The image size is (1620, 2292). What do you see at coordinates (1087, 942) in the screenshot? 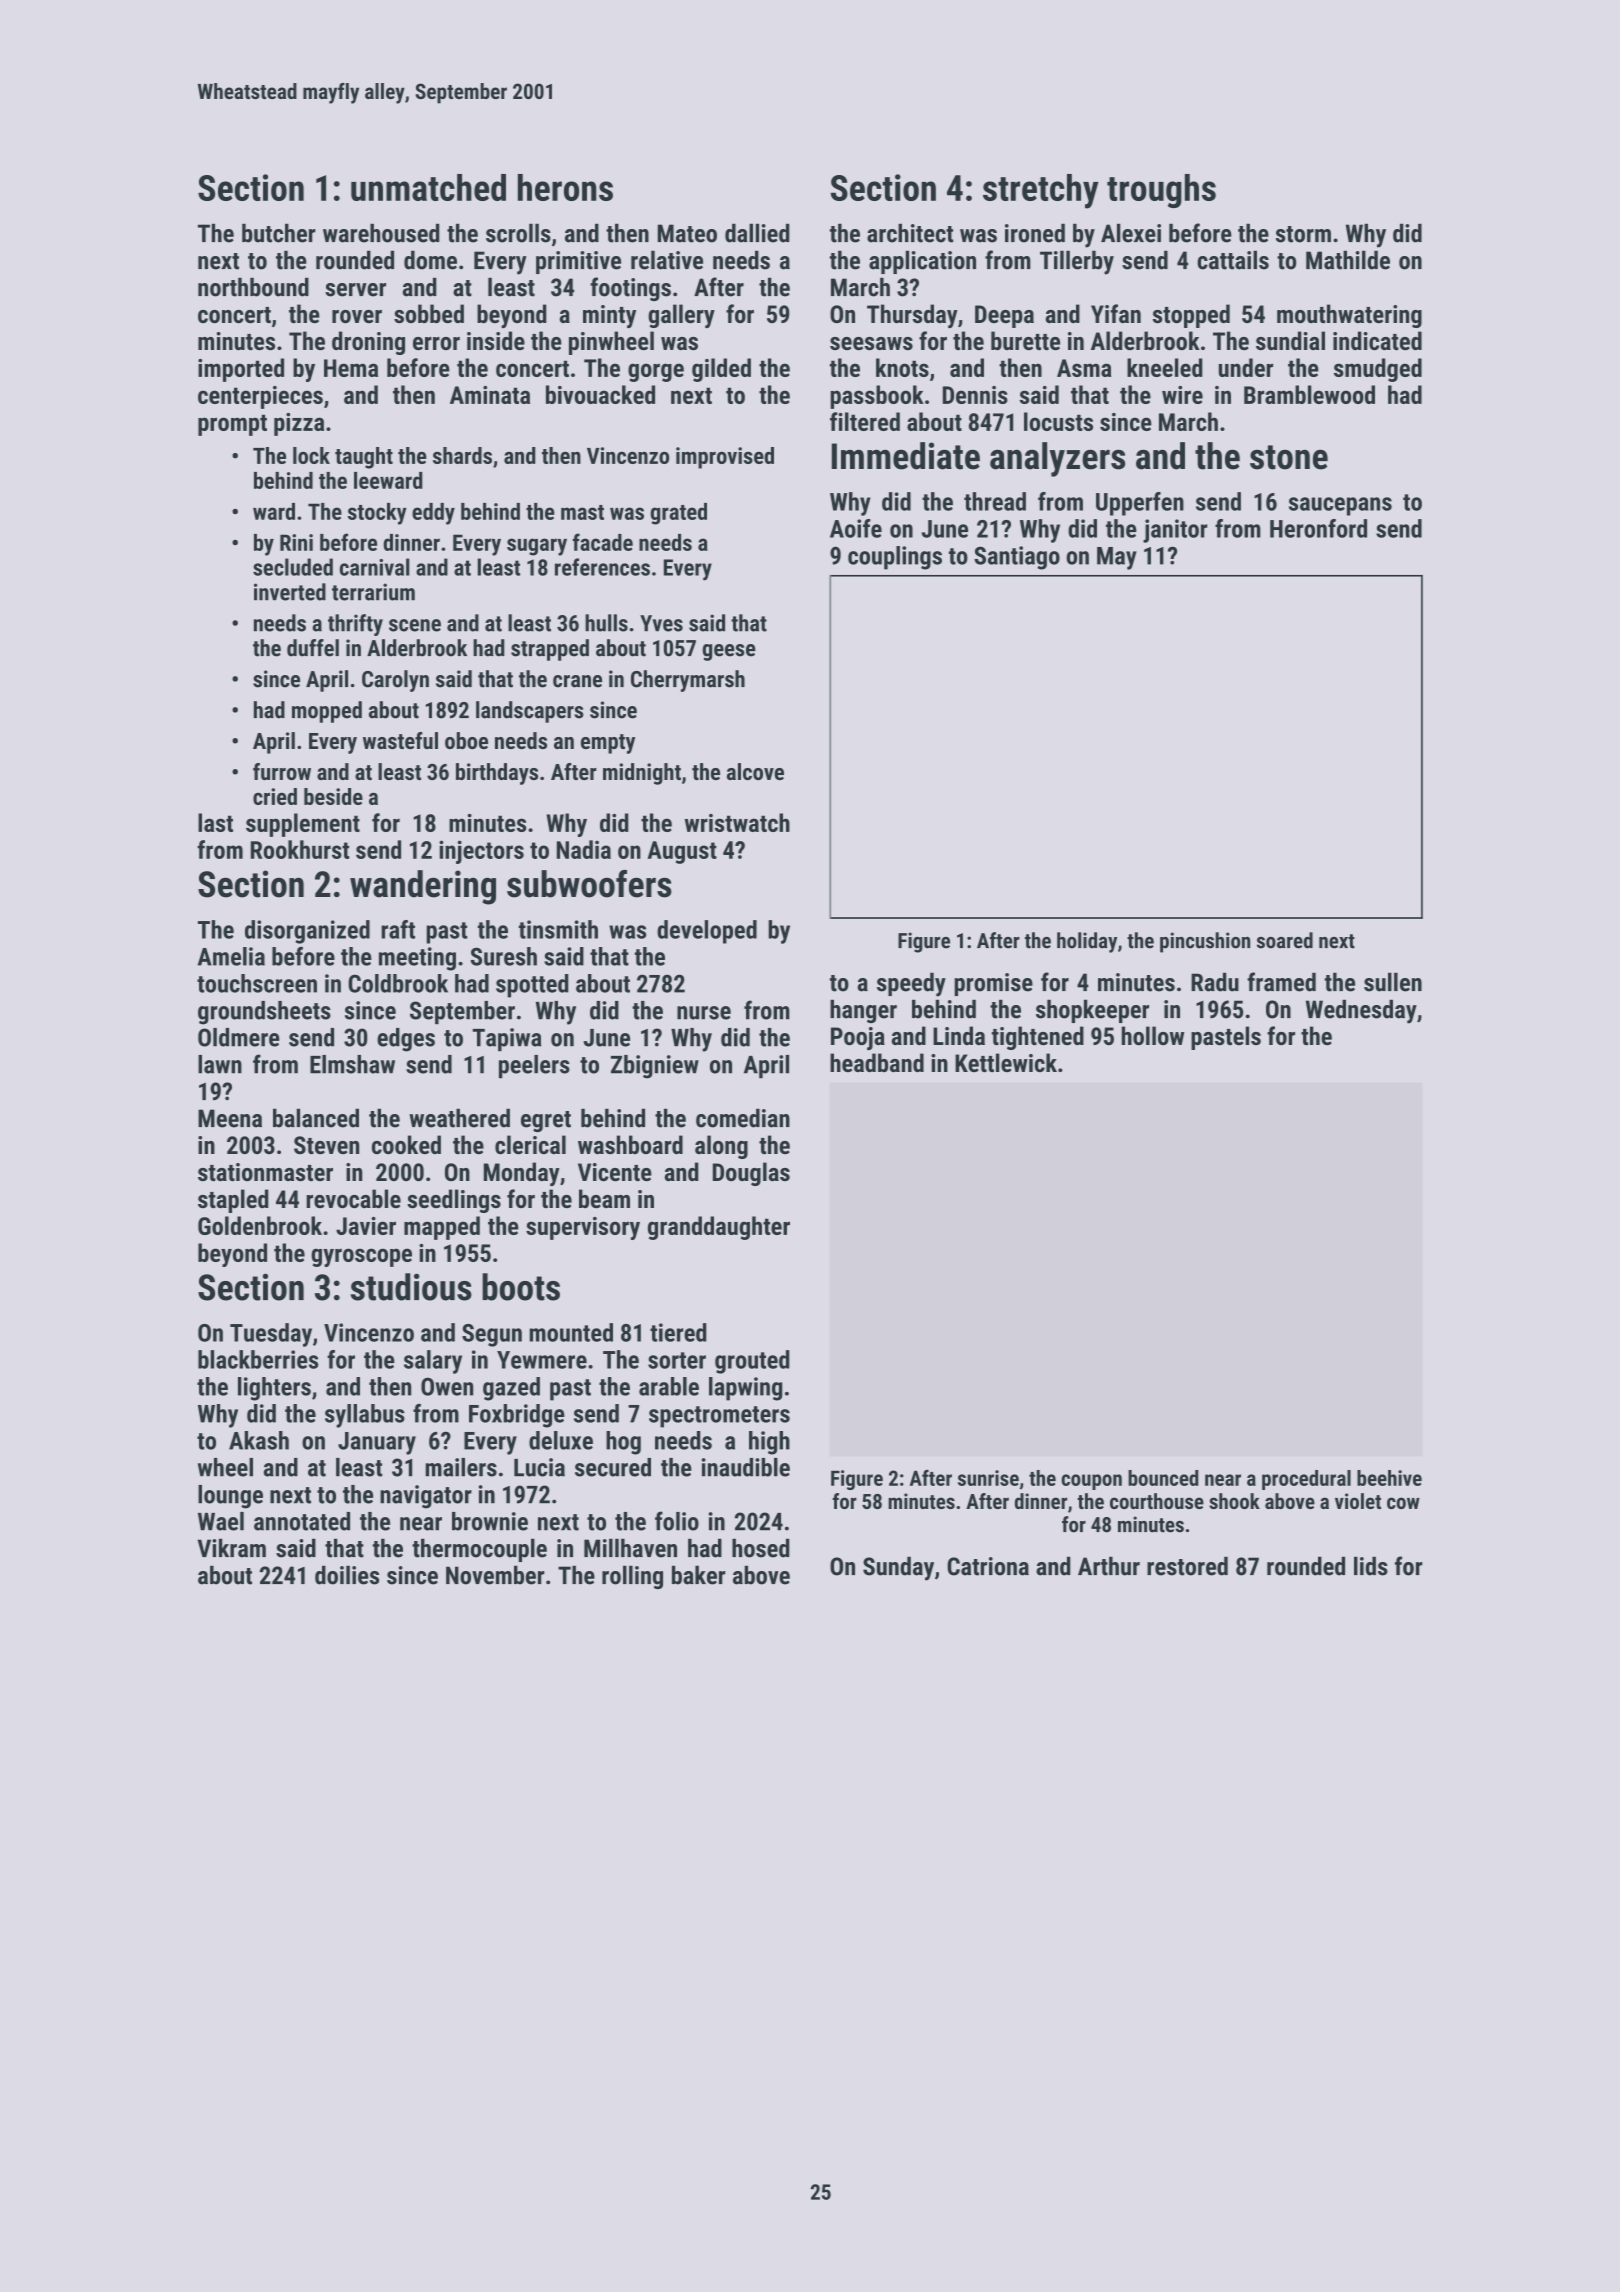
I see `holiday` at bounding box center [1087, 942].
